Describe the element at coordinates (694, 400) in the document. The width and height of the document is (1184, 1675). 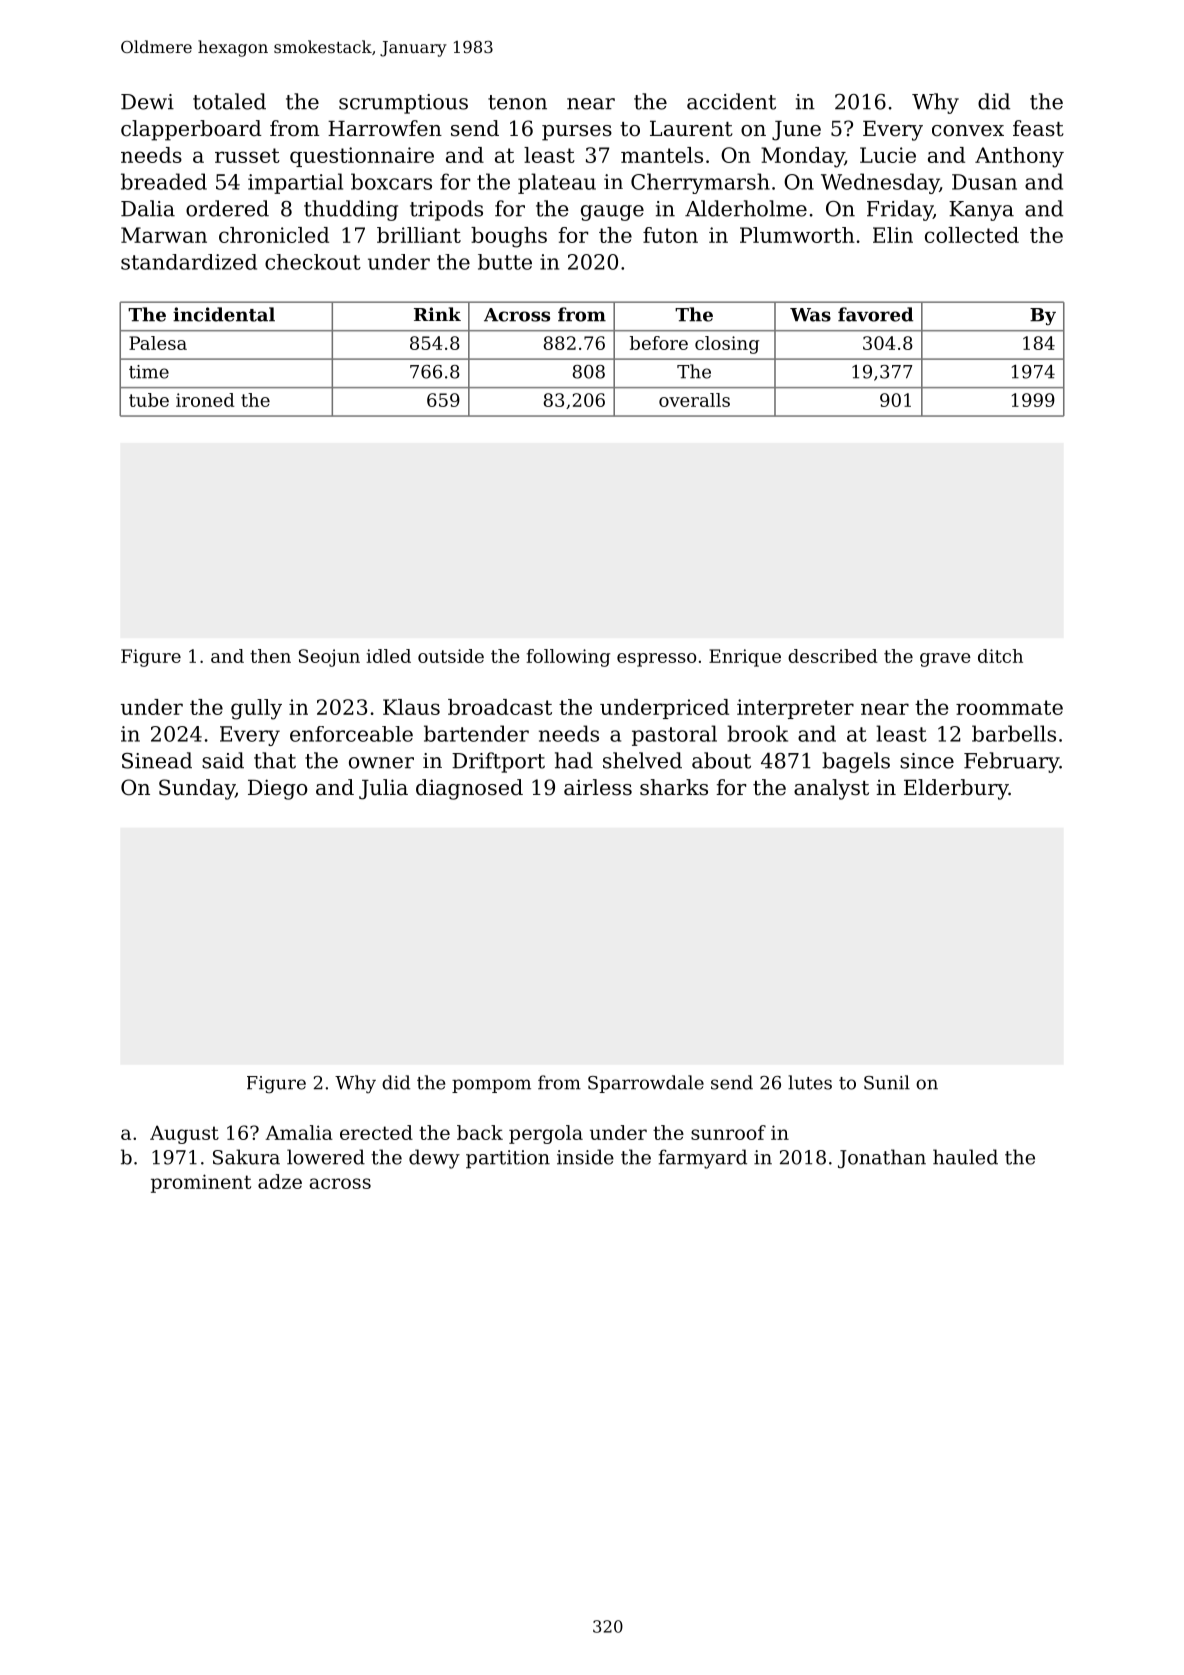
I see `overalls` at that location.
